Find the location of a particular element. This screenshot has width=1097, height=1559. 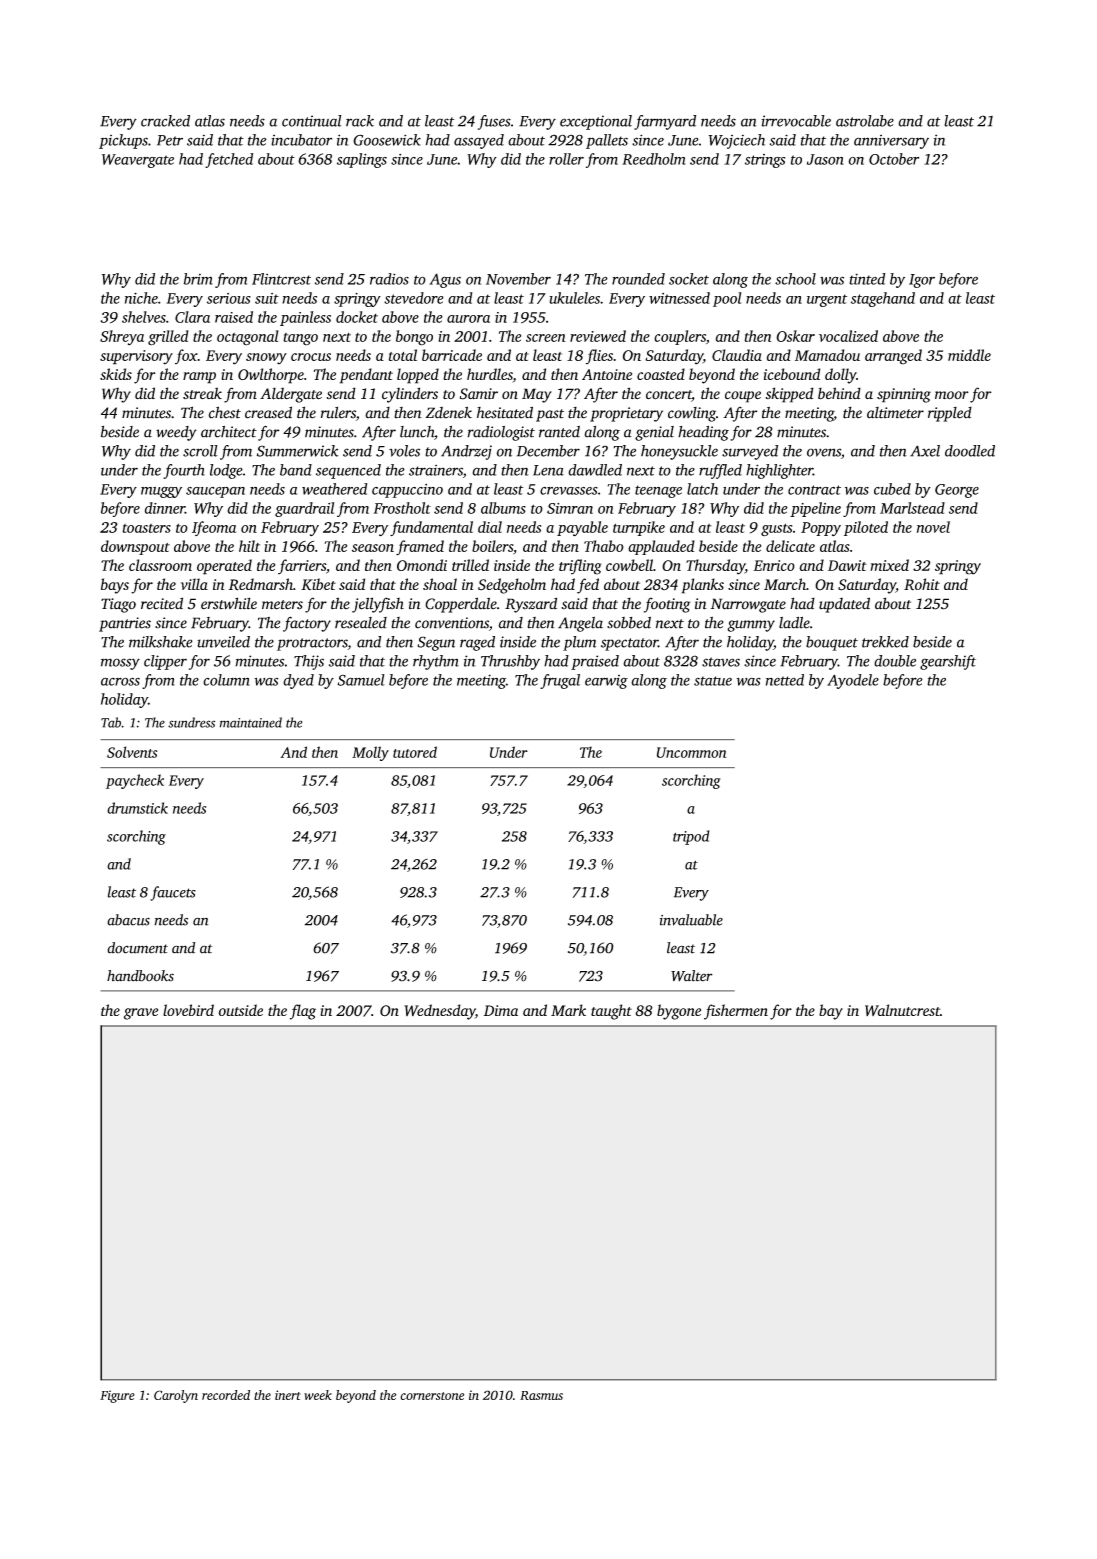

statue is located at coordinates (713, 681).
